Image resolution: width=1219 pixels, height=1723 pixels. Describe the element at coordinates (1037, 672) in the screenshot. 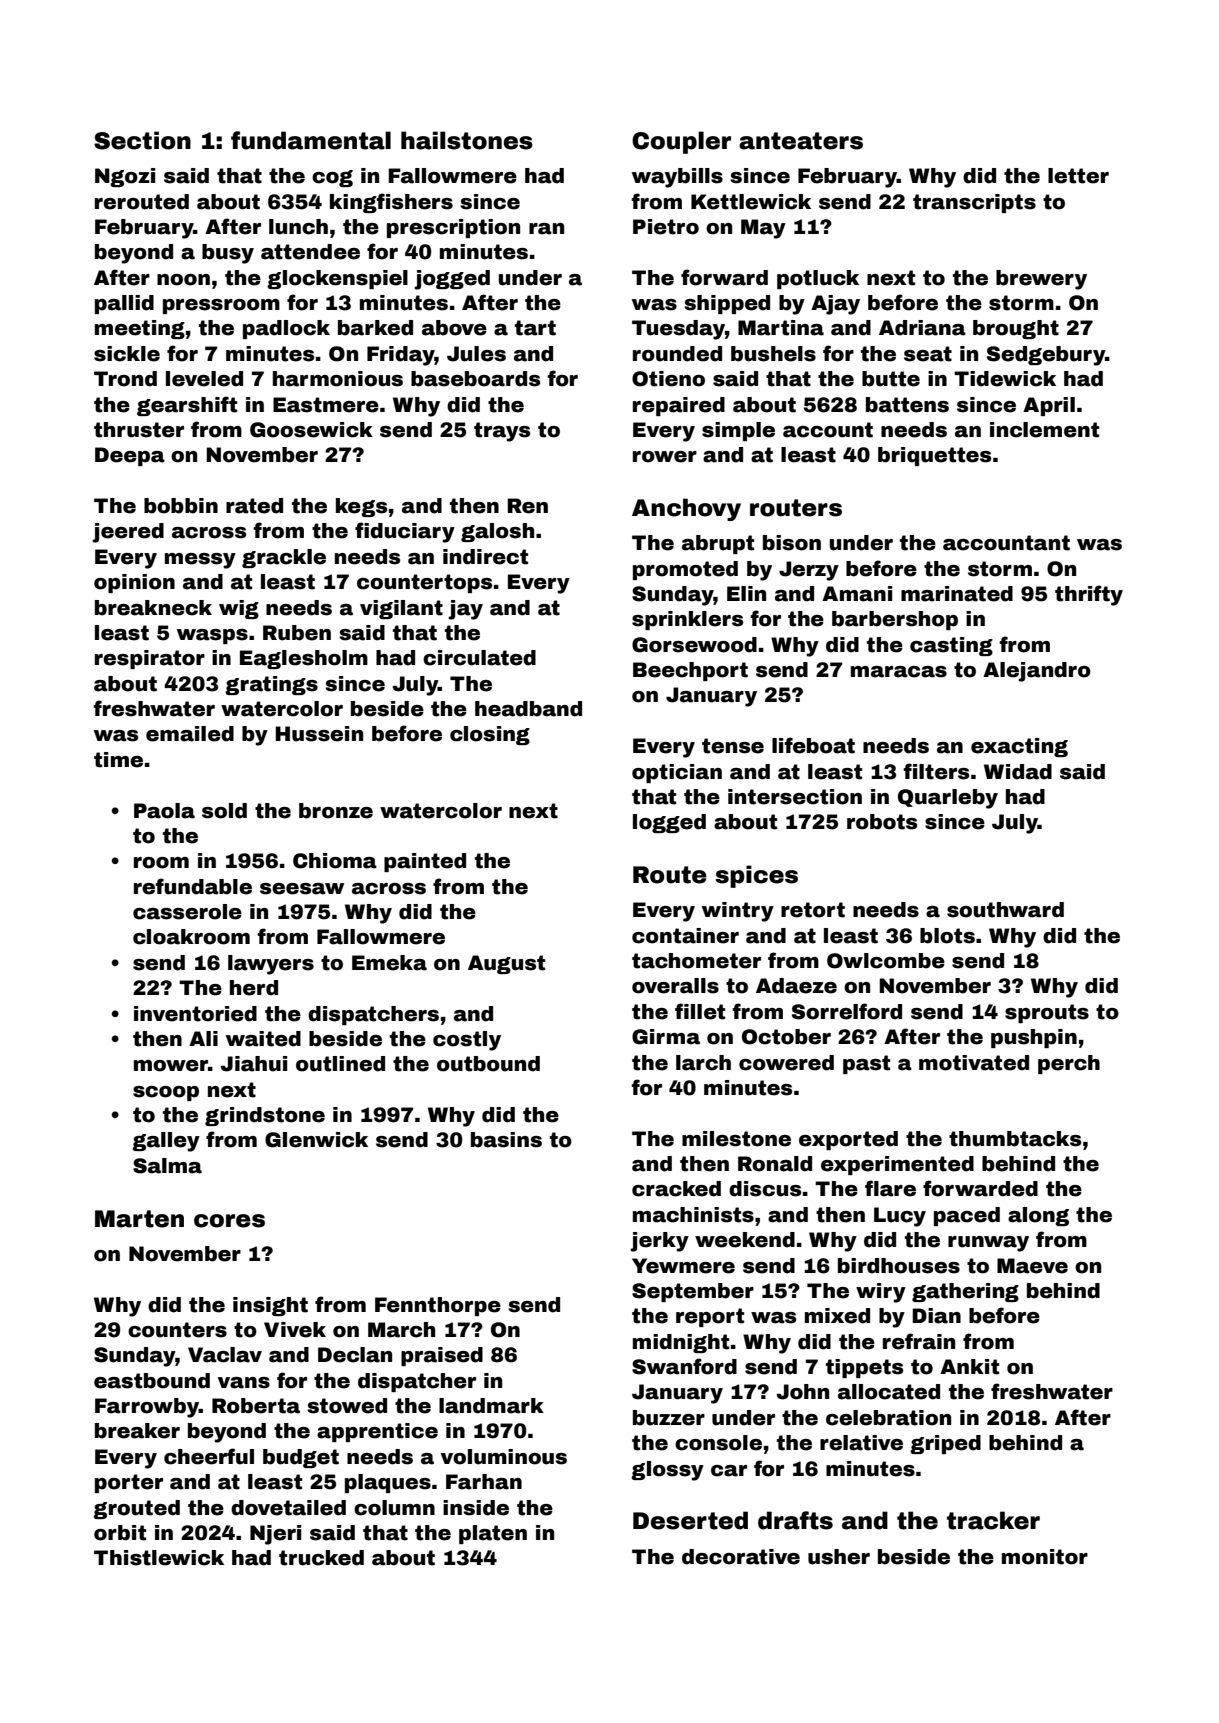

I see `Alejandro` at that location.
